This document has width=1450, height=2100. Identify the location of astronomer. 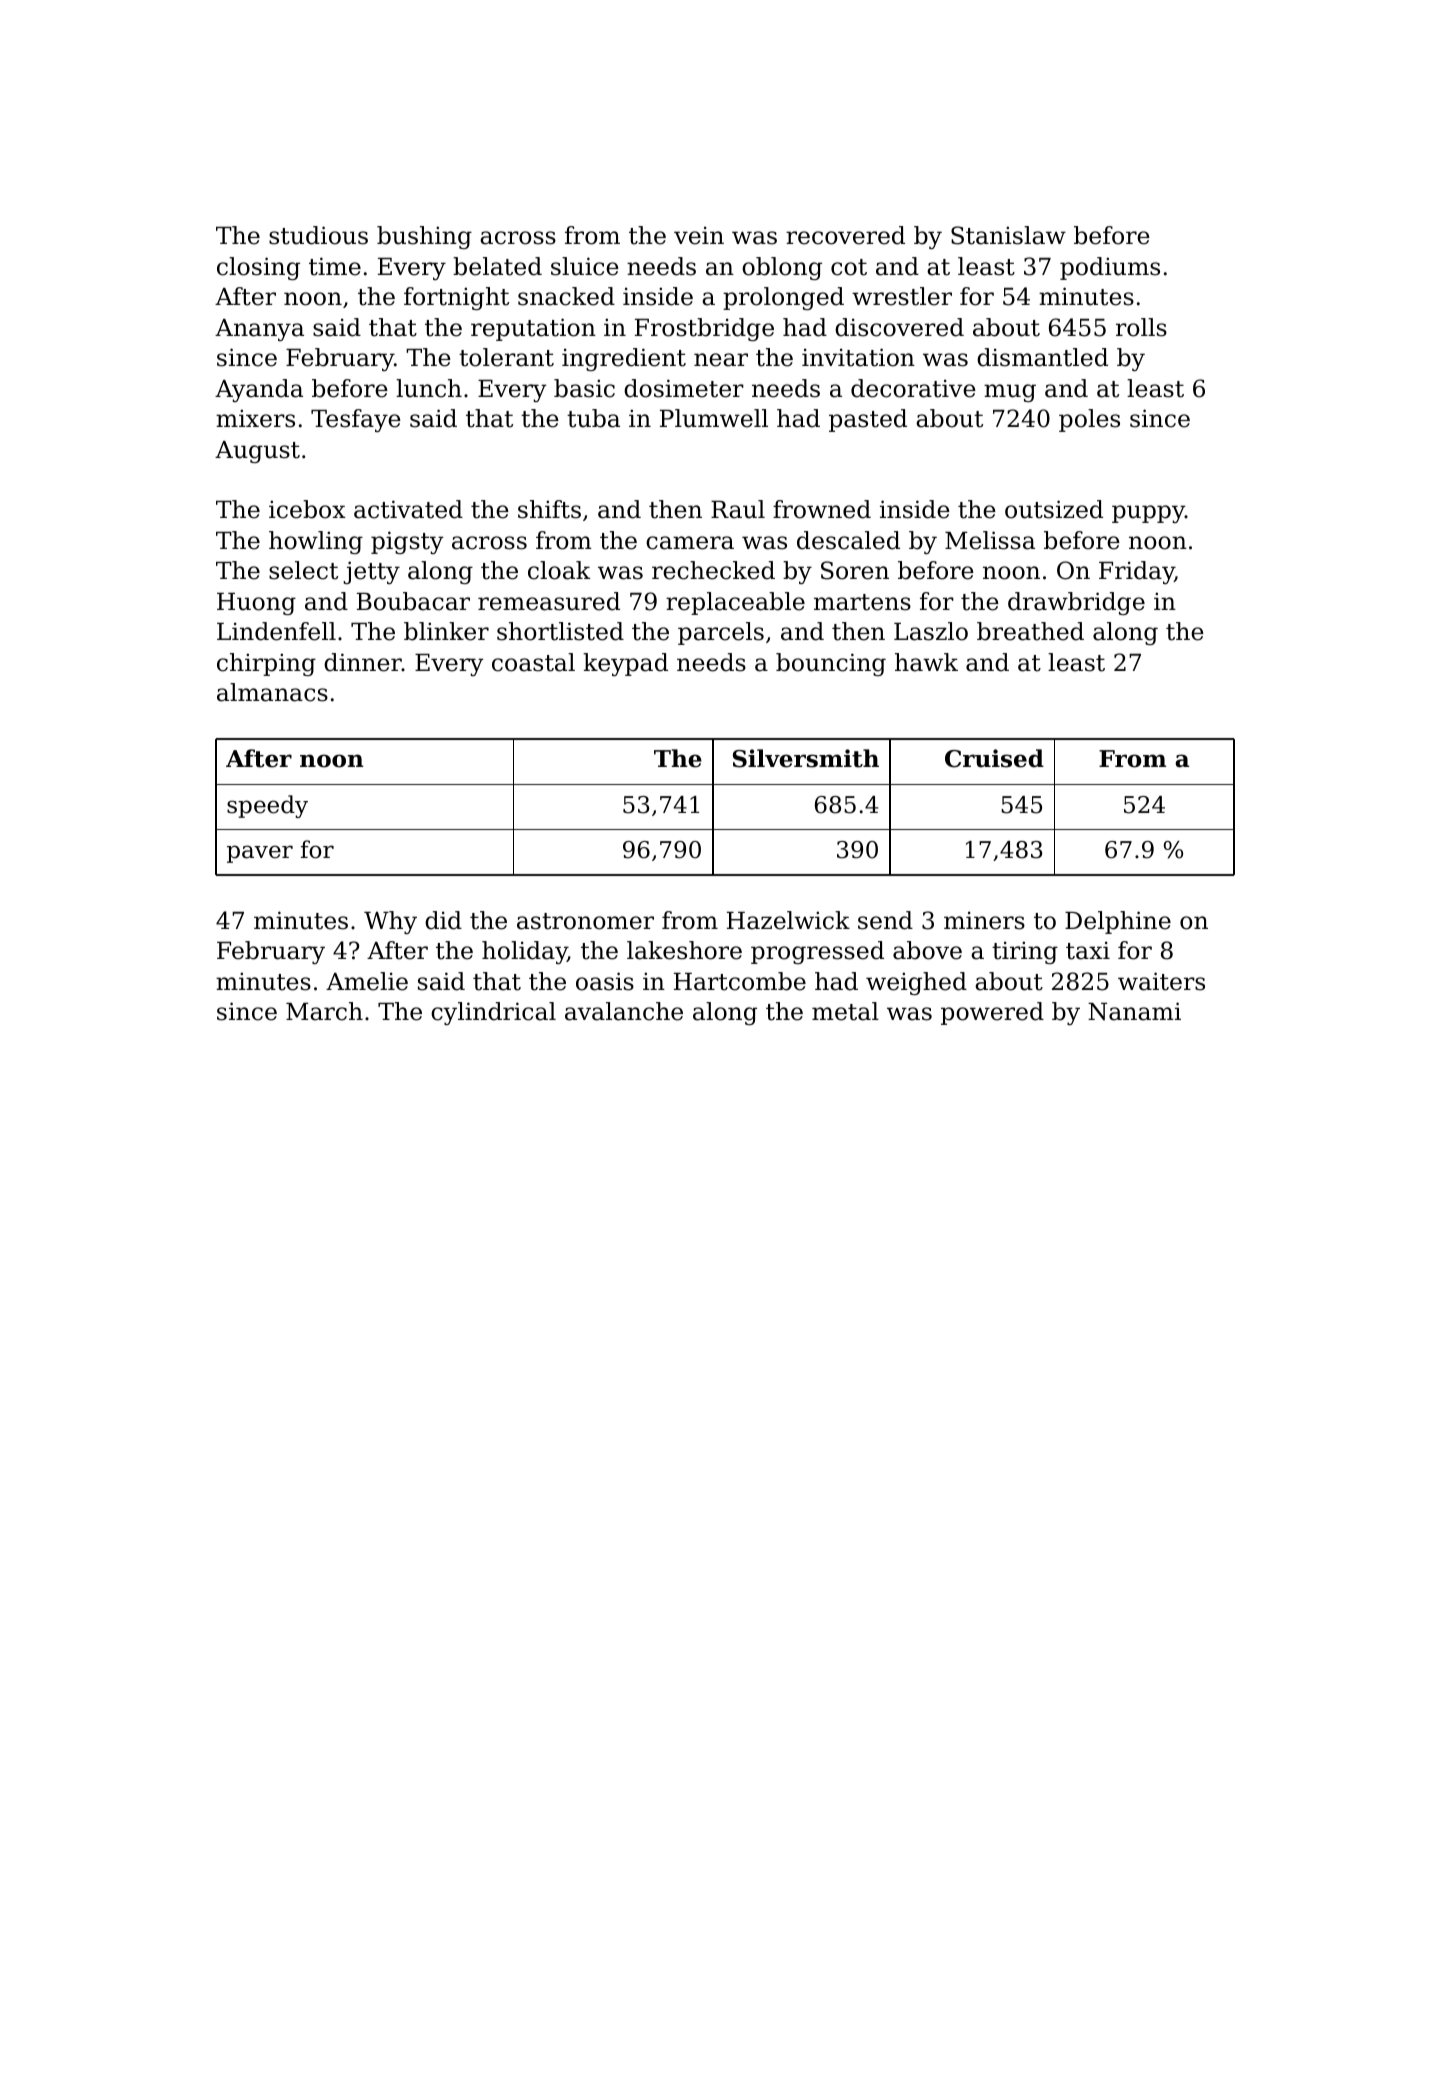
(585, 921).
